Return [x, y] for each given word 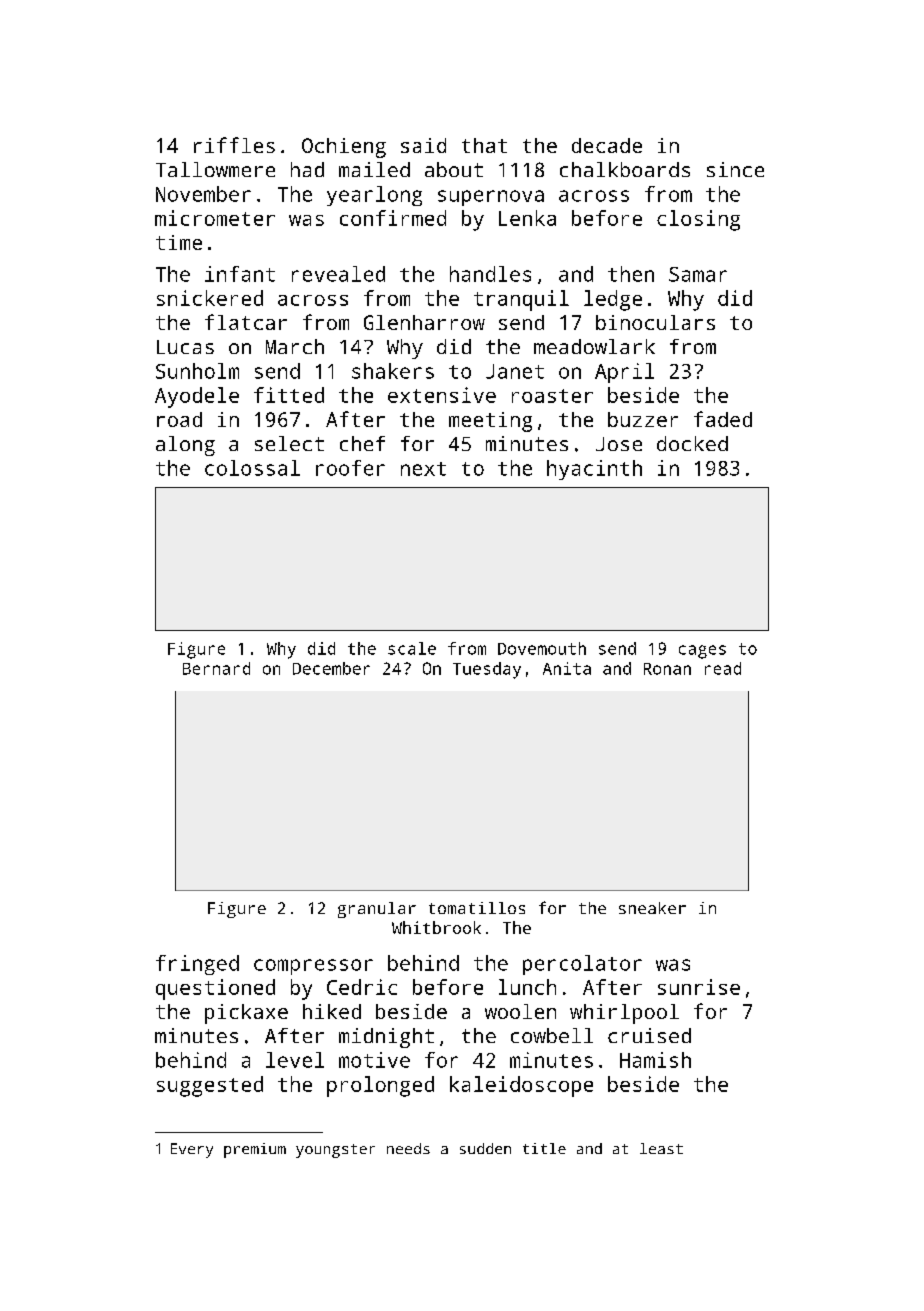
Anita [567, 668]
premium [255, 1150]
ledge [613, 300]
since [735, 169]
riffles [234, 145]
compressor [313, 967]
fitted [289, 395]
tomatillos [477, 908]
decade [607, 145]
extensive [442, 395]
